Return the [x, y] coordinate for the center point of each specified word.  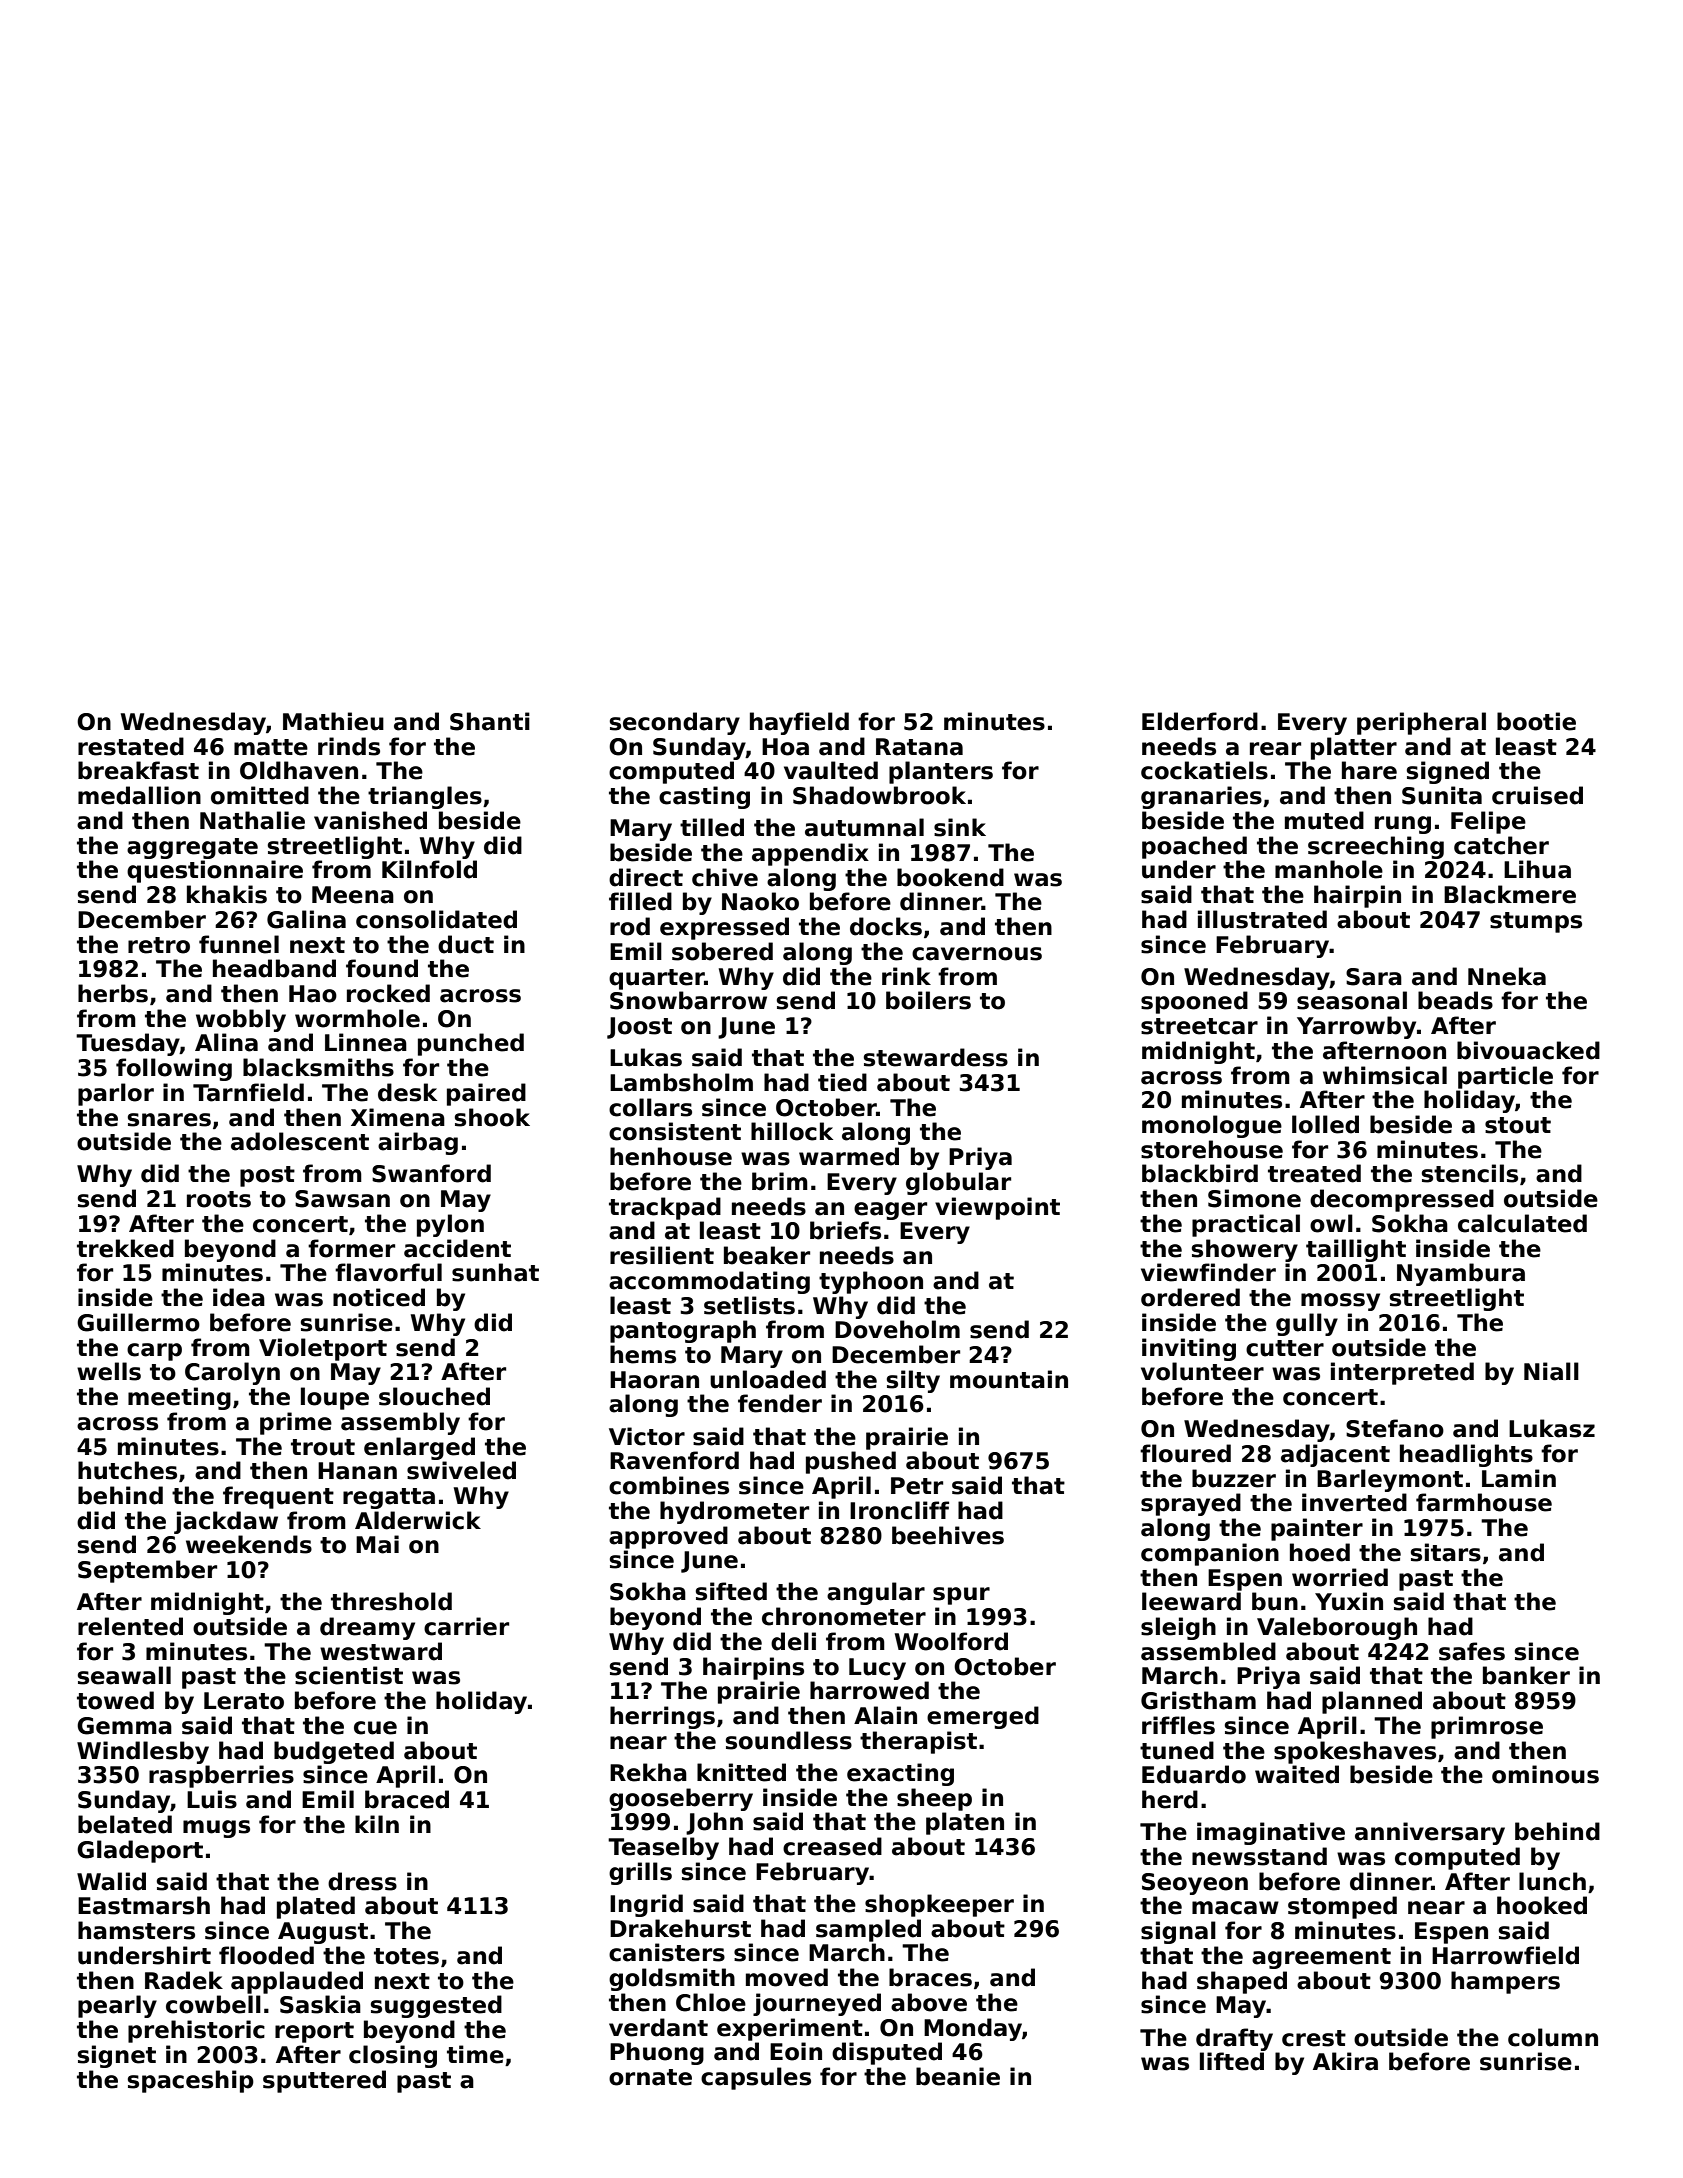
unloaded [768, 1379]
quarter [656, 979]
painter [1317, 1529]
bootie [1536, 721]
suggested [436, 2006]
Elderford [1200, 721]
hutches [127, 1470]
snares [169, 1120]
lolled [1325, 1124]
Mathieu [333, 721]
